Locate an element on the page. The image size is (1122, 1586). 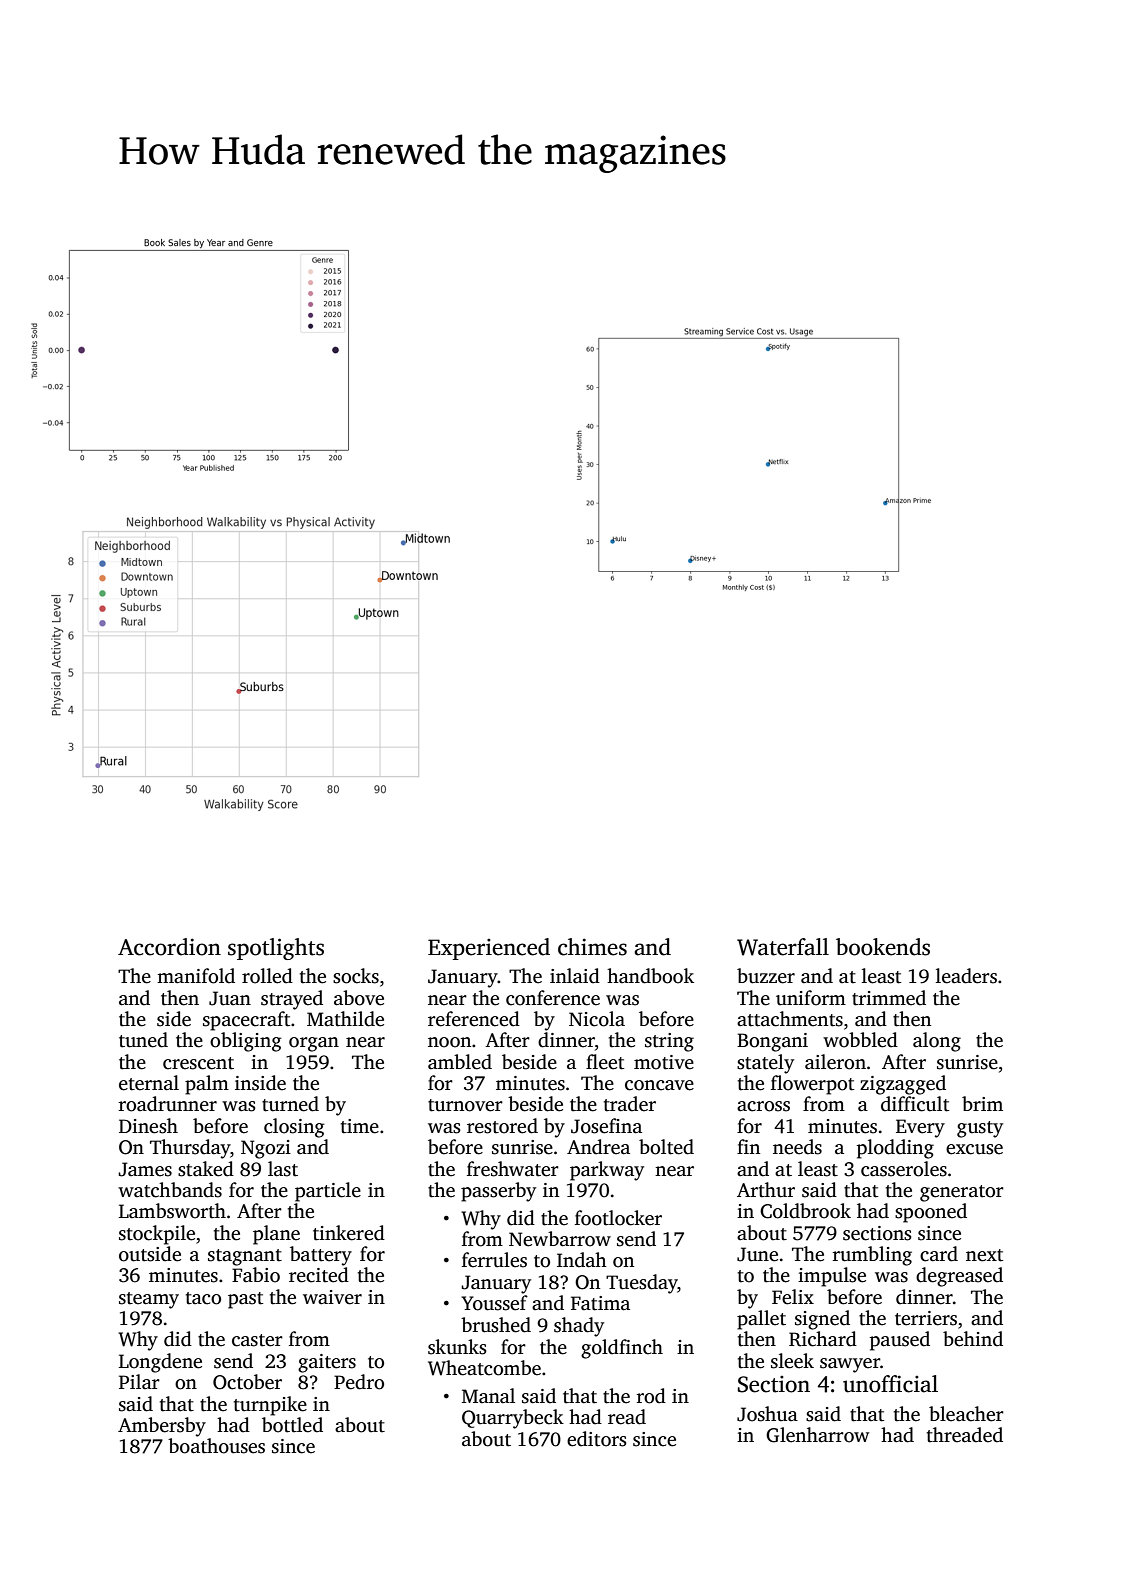
caster is located at coordinates (257, 1340).
